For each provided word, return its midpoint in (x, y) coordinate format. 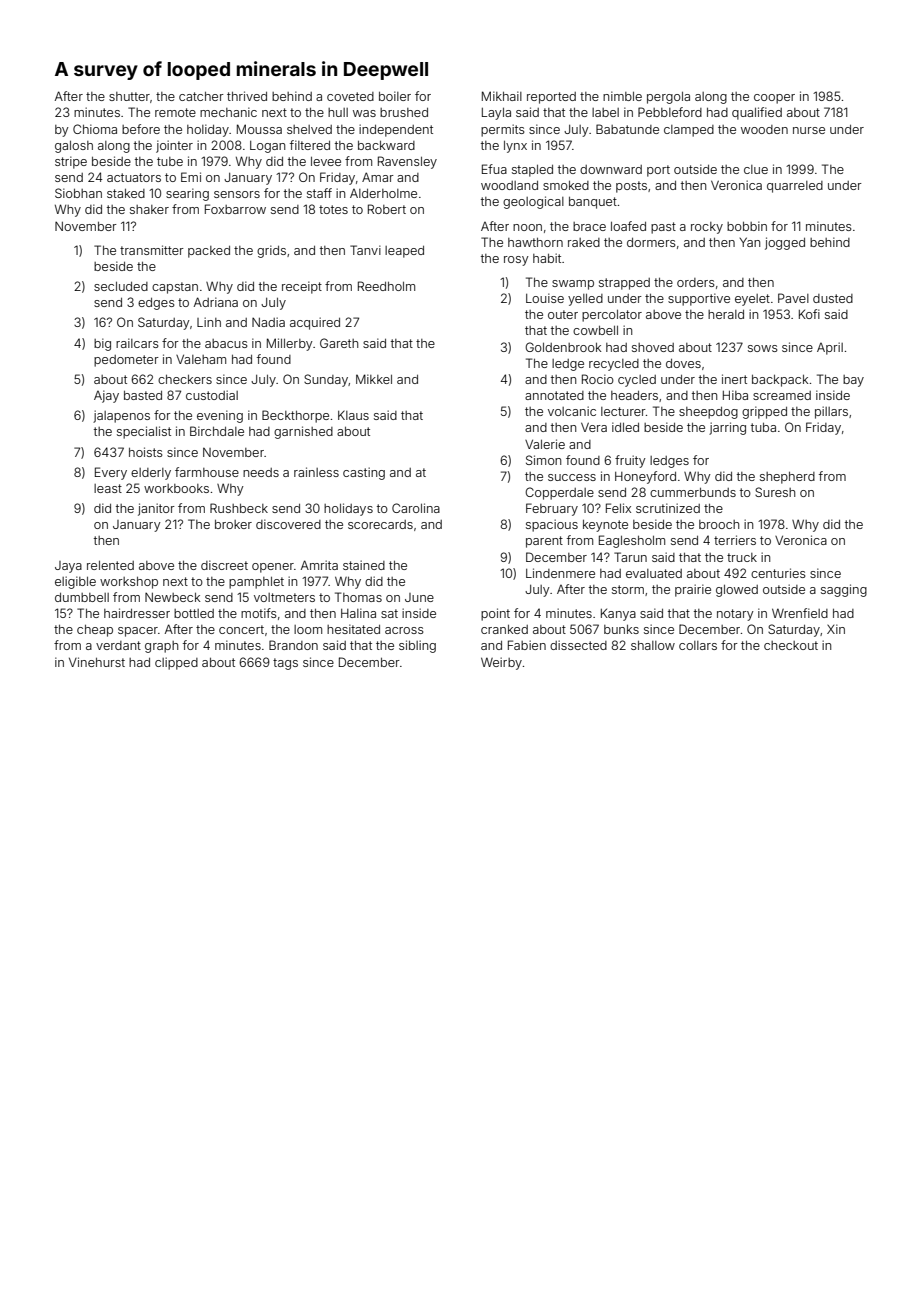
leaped (404, 252)
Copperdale (559, 493)
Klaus (353, 415)
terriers (735, 540)
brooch (719, 524)
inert (734, 379)
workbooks (176, 488)
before (141, 129)
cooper (774, 99)
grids (271, 251)
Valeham (201, 359)
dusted (833, 298)
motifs (259, 613)
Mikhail (502, 96)
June (419, 597)
